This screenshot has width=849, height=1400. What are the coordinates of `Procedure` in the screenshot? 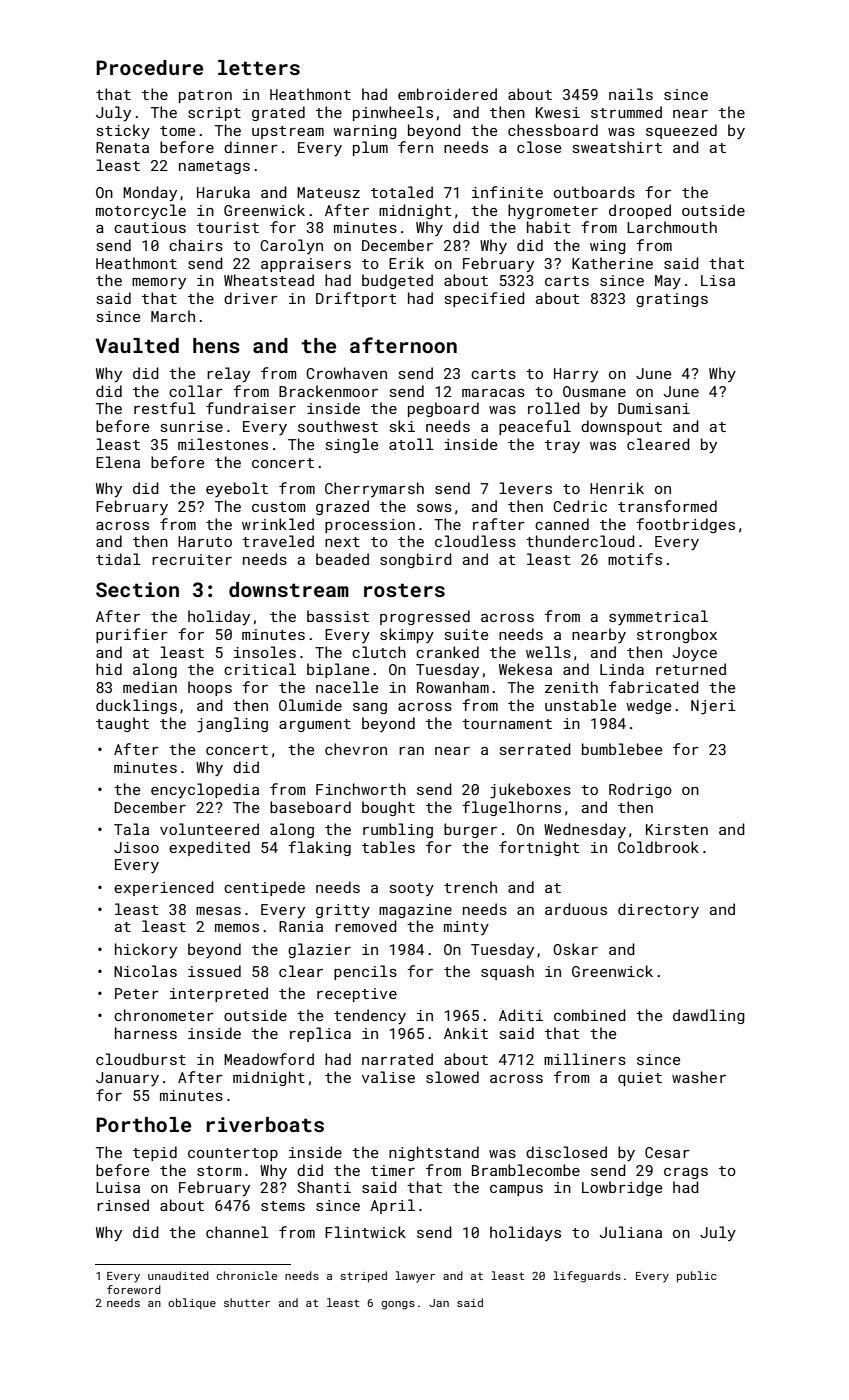 It's located at (149, 67).
